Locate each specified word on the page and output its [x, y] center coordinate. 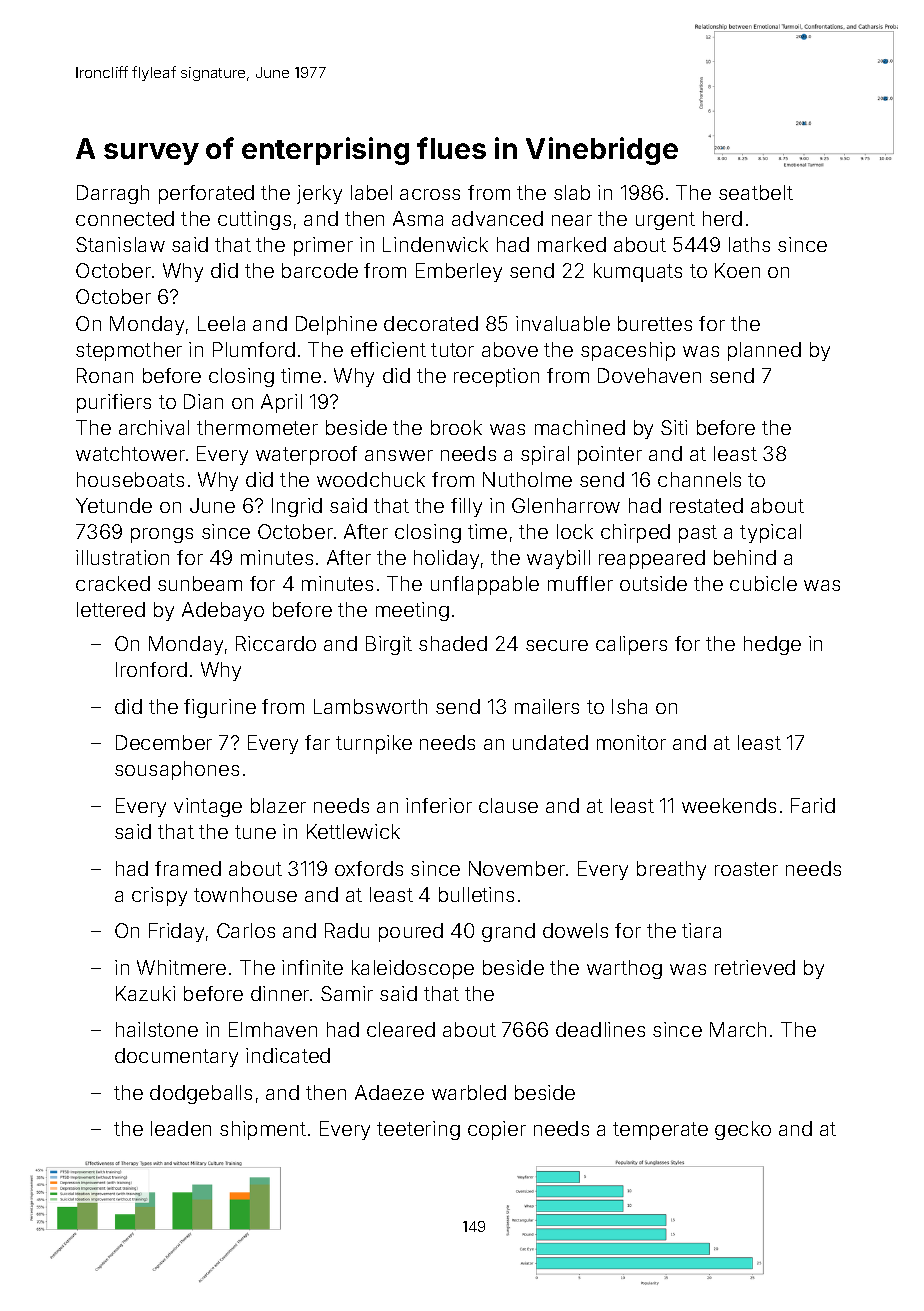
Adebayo [223, 611]
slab [572, 192]
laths [749, 244]
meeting [412, 611]
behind [745, 557]
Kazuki [145, 993]
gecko [743, 1130]
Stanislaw [120, 244]
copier [497, 1130]
